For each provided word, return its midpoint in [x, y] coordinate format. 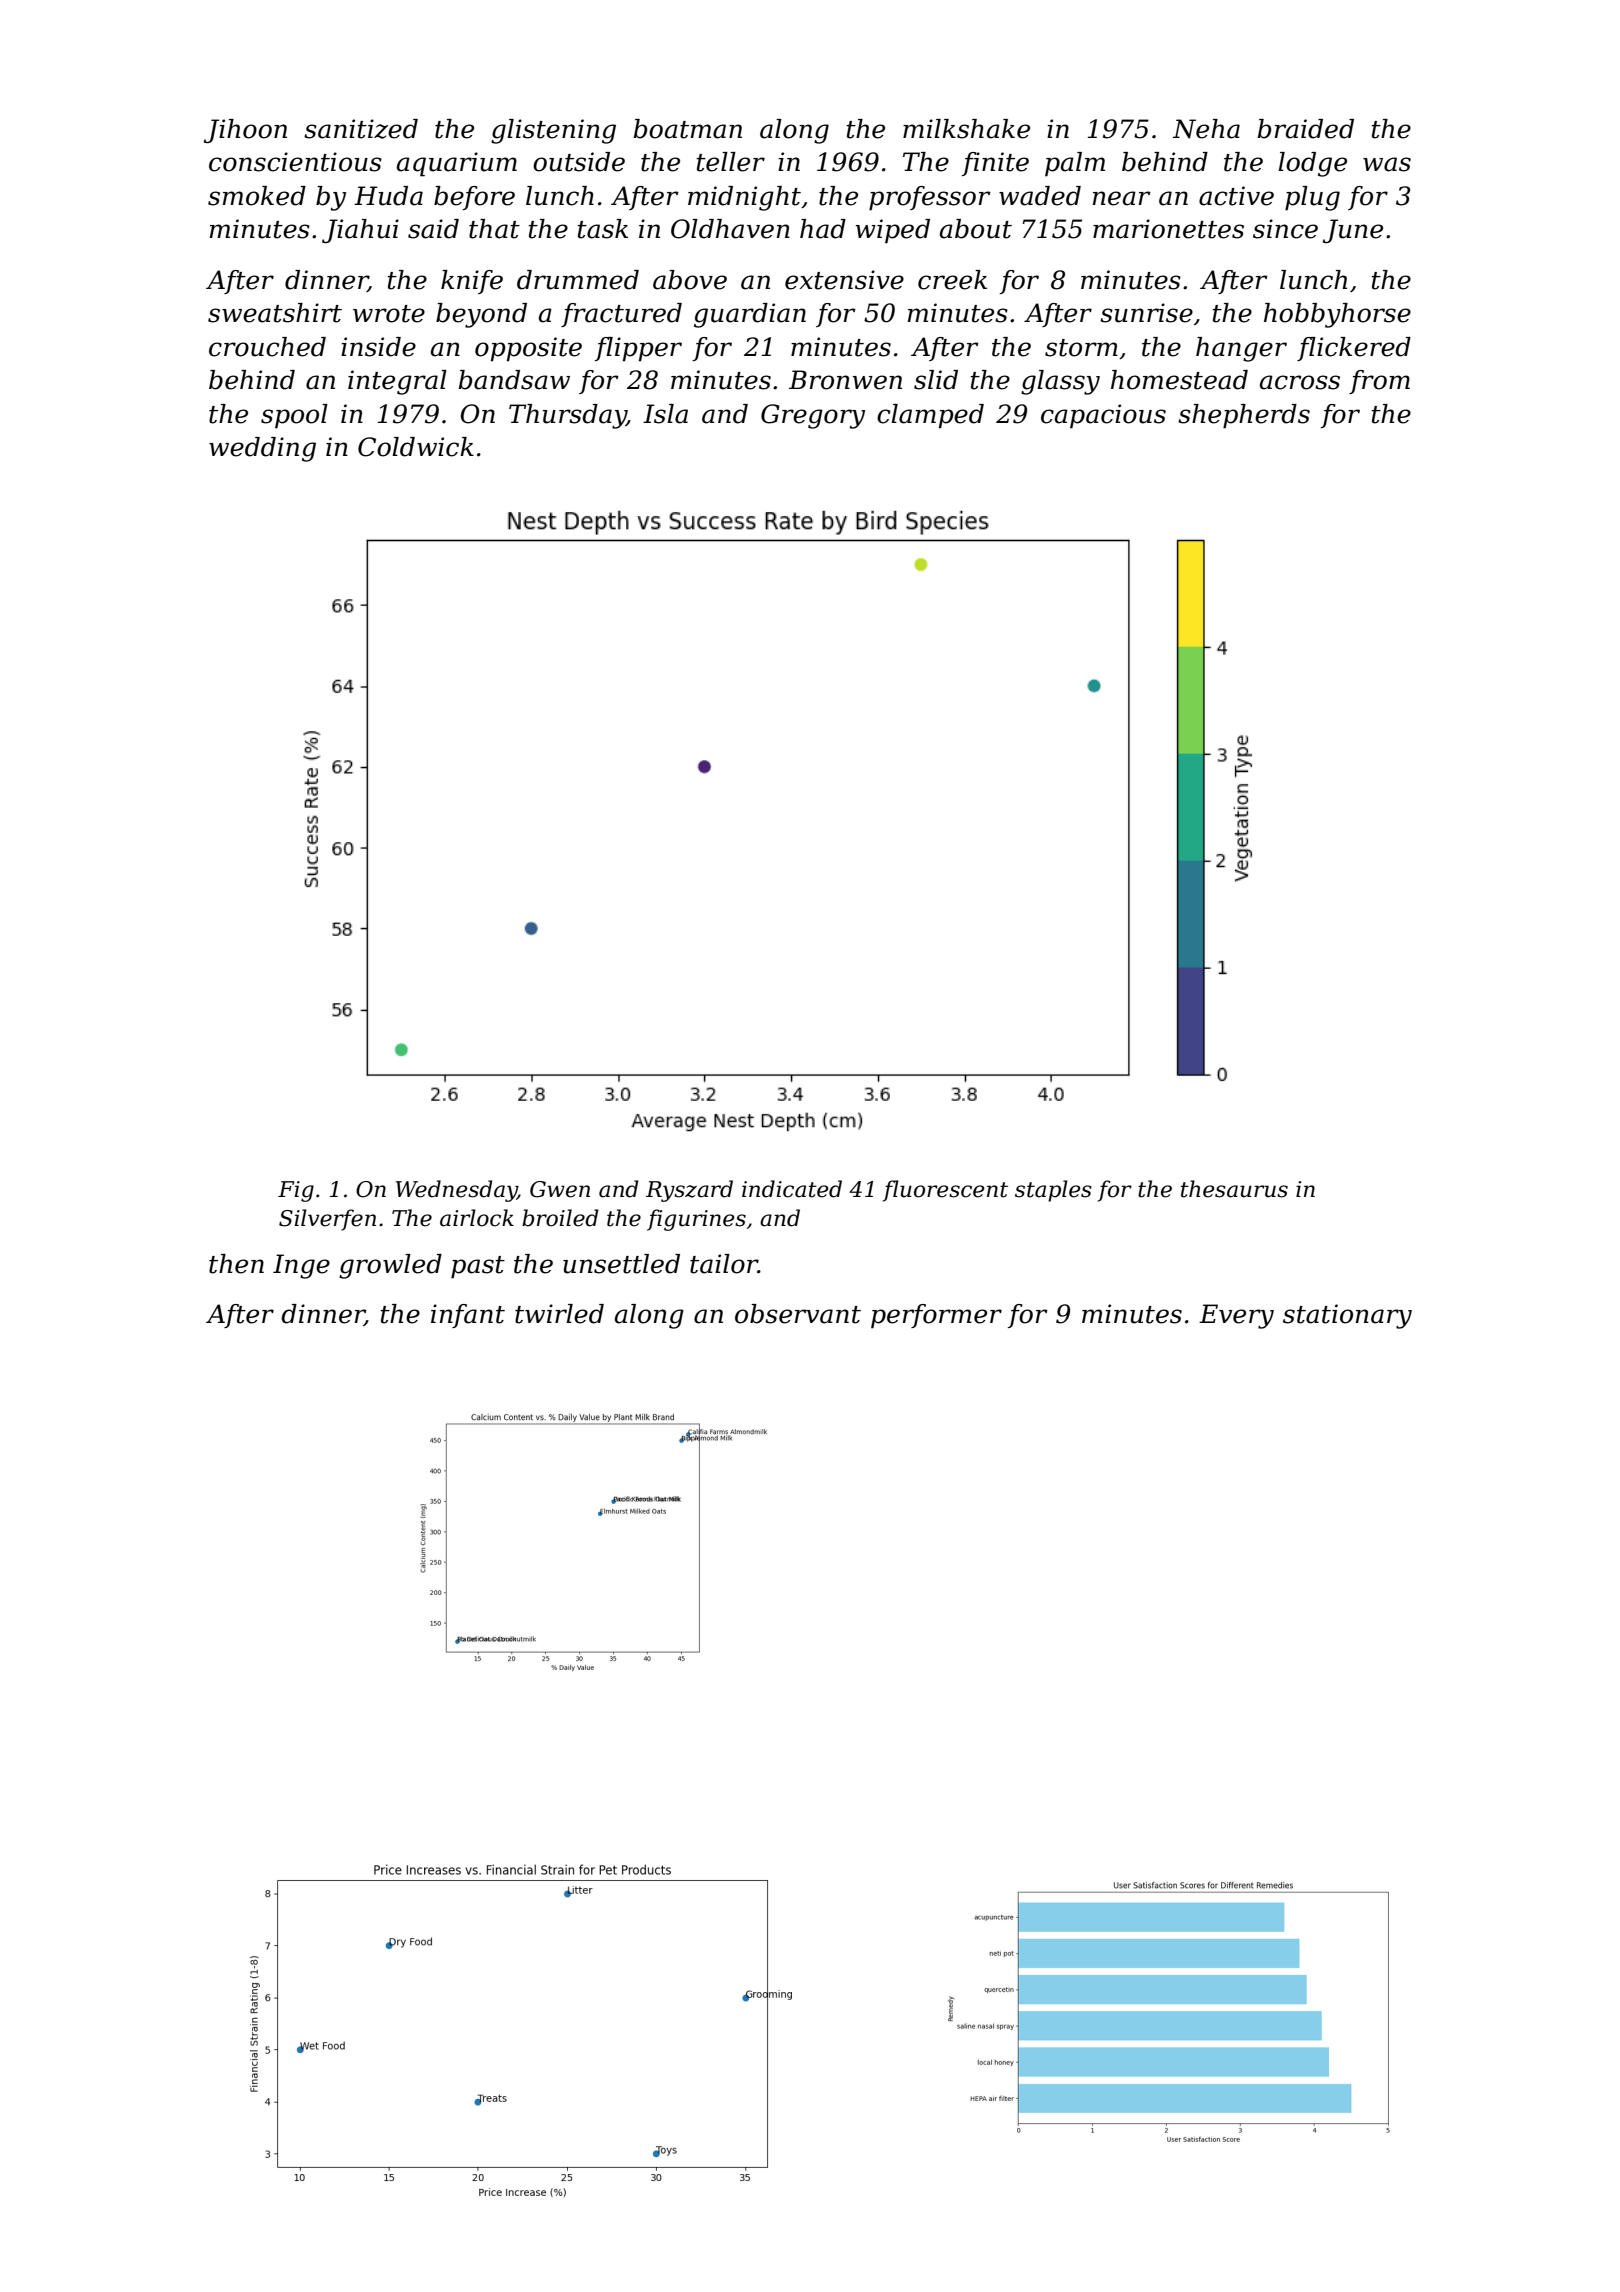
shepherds [1244, 416]
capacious [1103, 416]
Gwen [560, 1189]
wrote [389, 314]
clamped [930, 416]
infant [468, 1316]
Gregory [813, 416]
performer [936, 1316]
